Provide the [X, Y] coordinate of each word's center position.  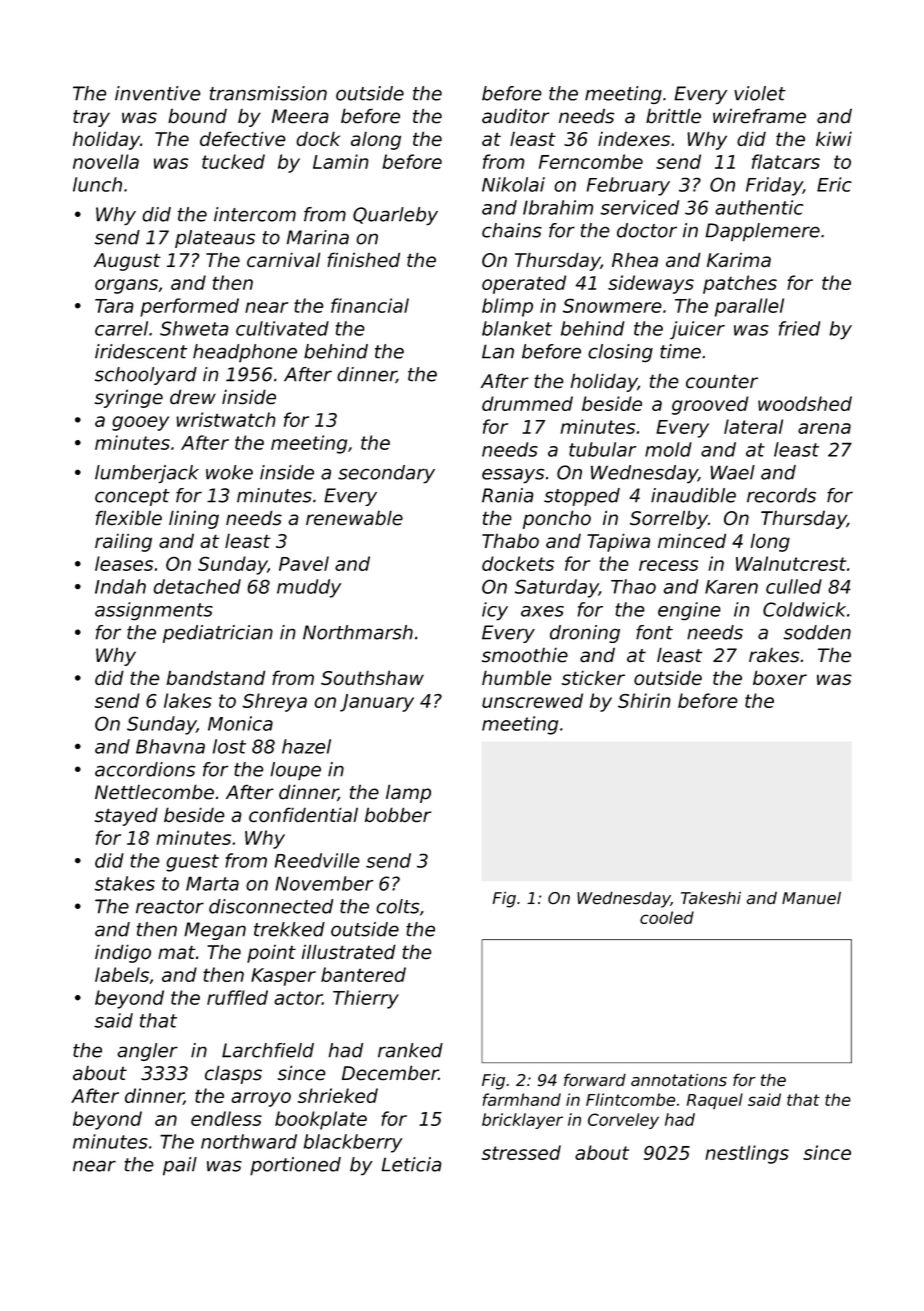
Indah [120, 586]
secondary [386, 474]
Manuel [811, 898]
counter [722, 381]
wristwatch [226, 419]
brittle [673, 116]
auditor [516, 116]
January [377, 703]
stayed [126, 816]
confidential [303, 814]
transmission [268, 93]
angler [147, 1052]
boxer [780, 677]
